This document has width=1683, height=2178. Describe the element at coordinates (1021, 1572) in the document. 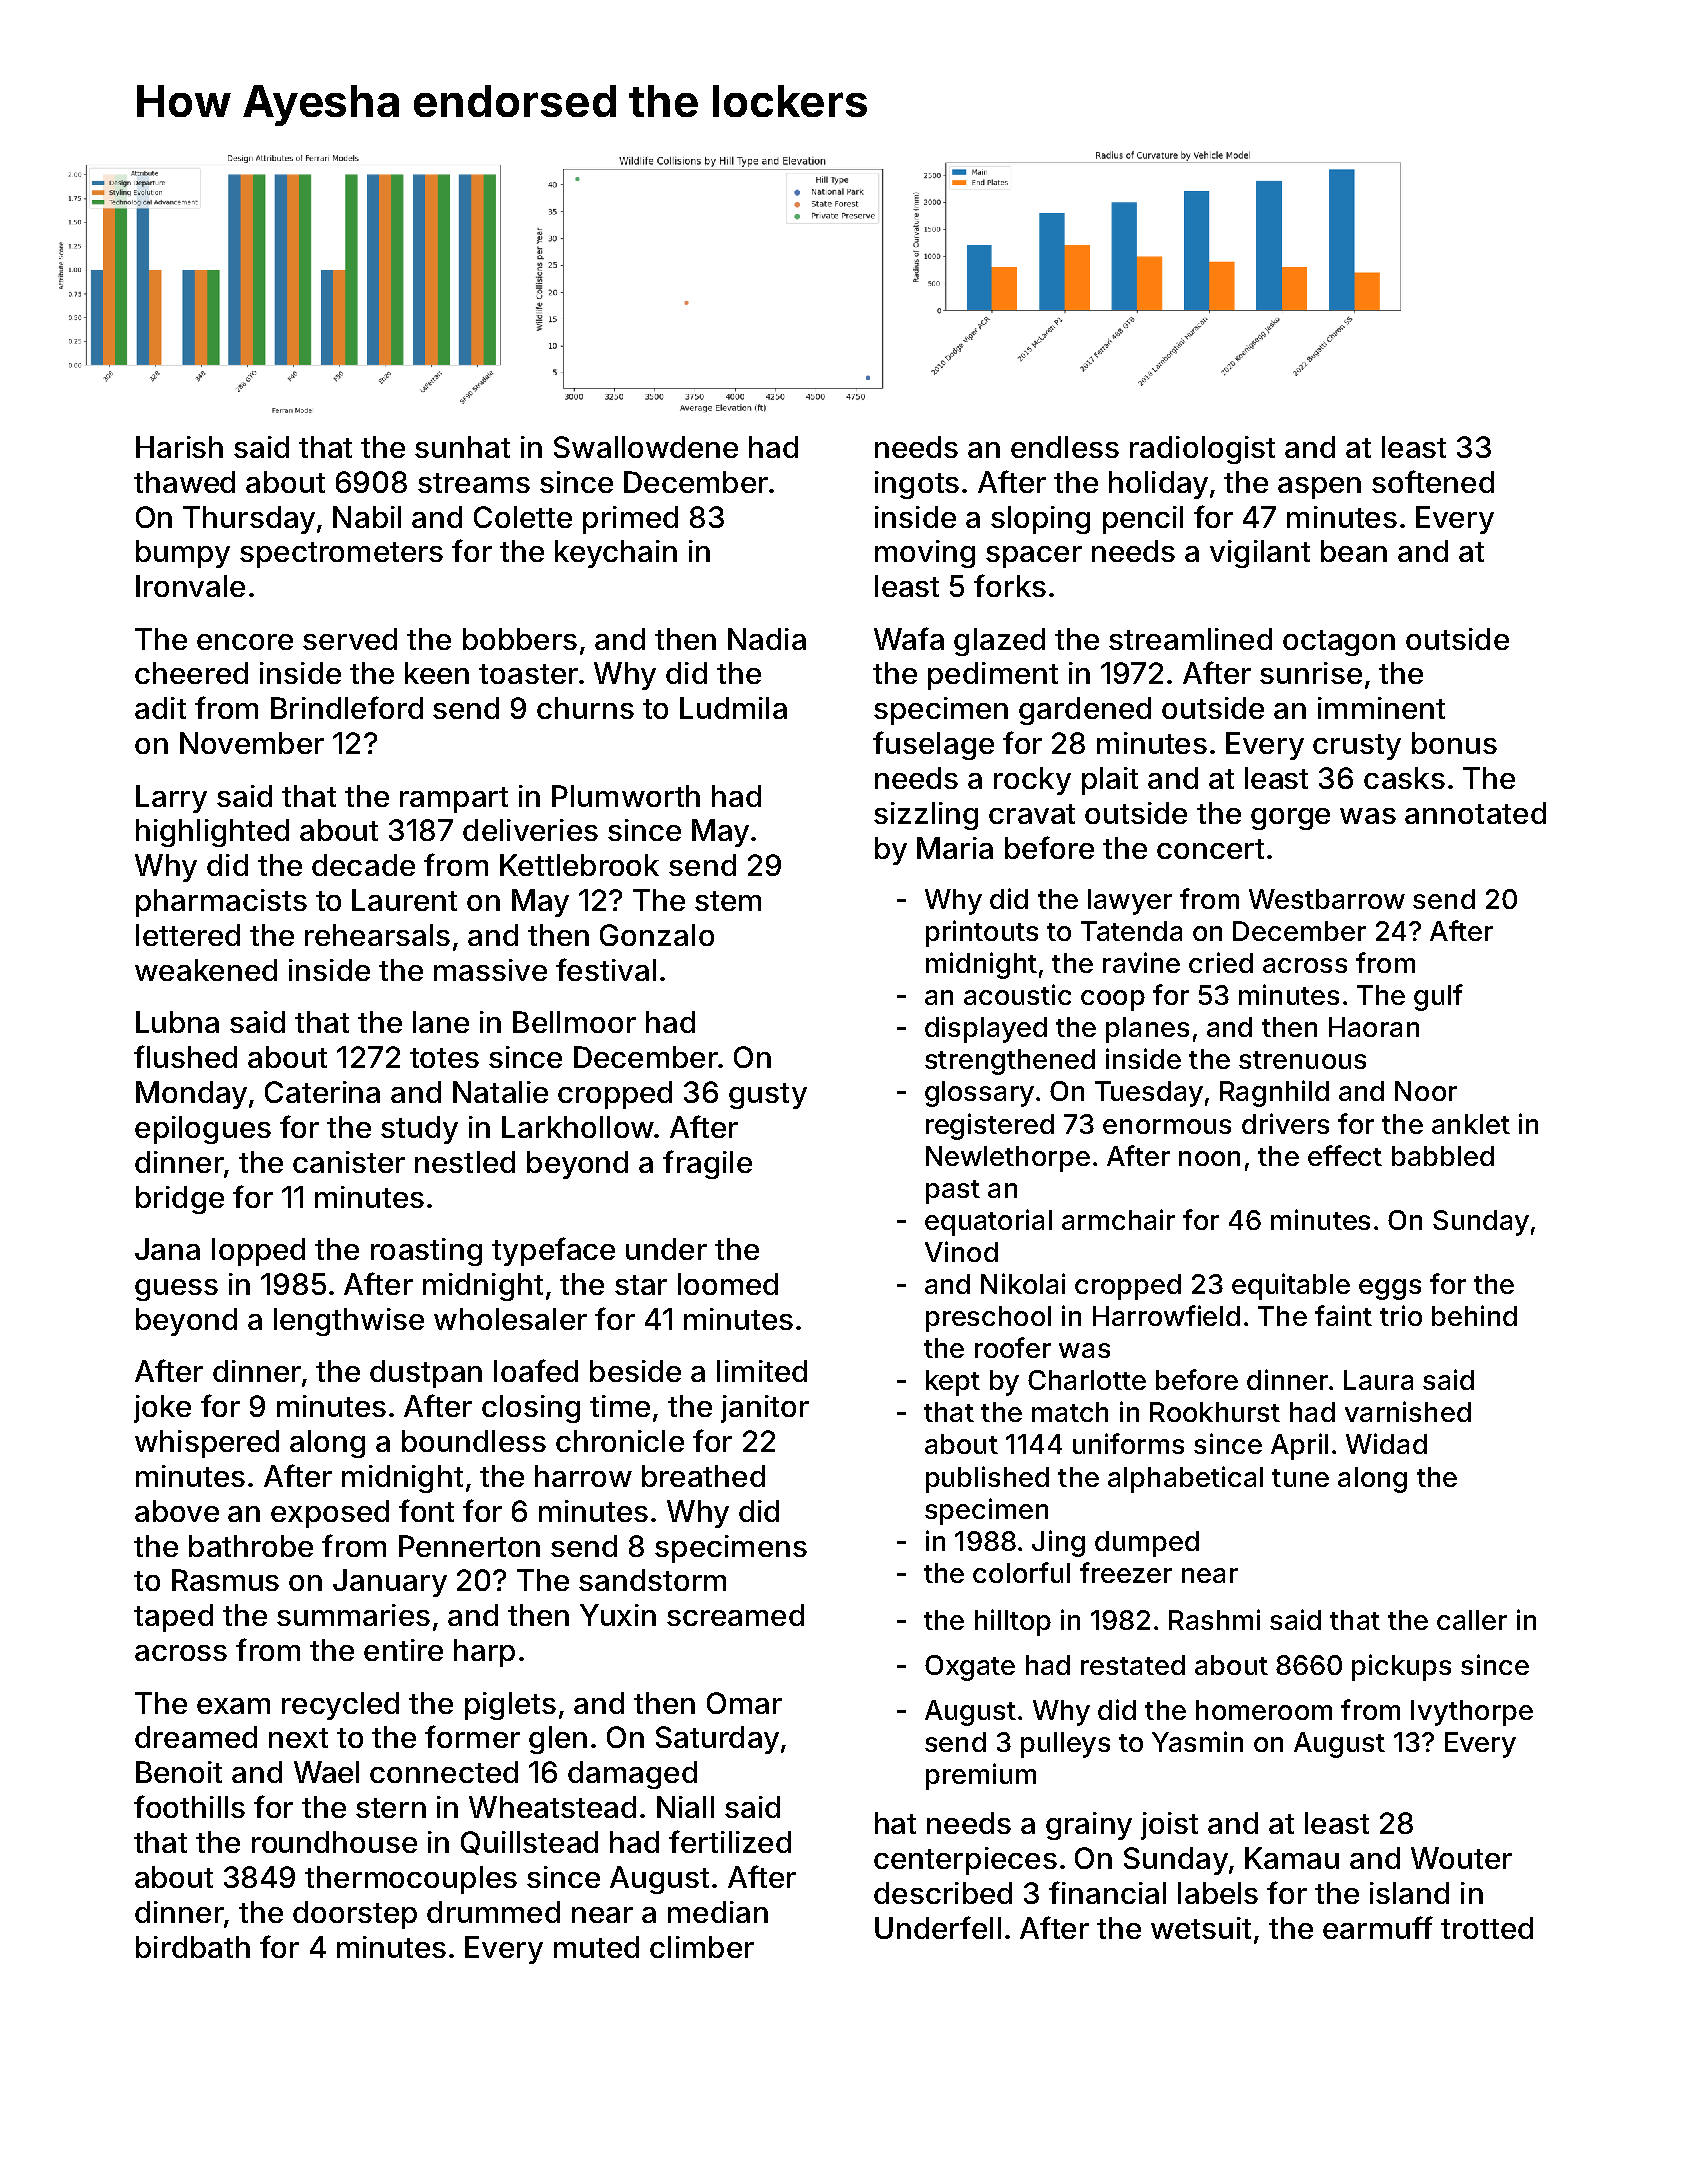

I see `colorful` at that location.
